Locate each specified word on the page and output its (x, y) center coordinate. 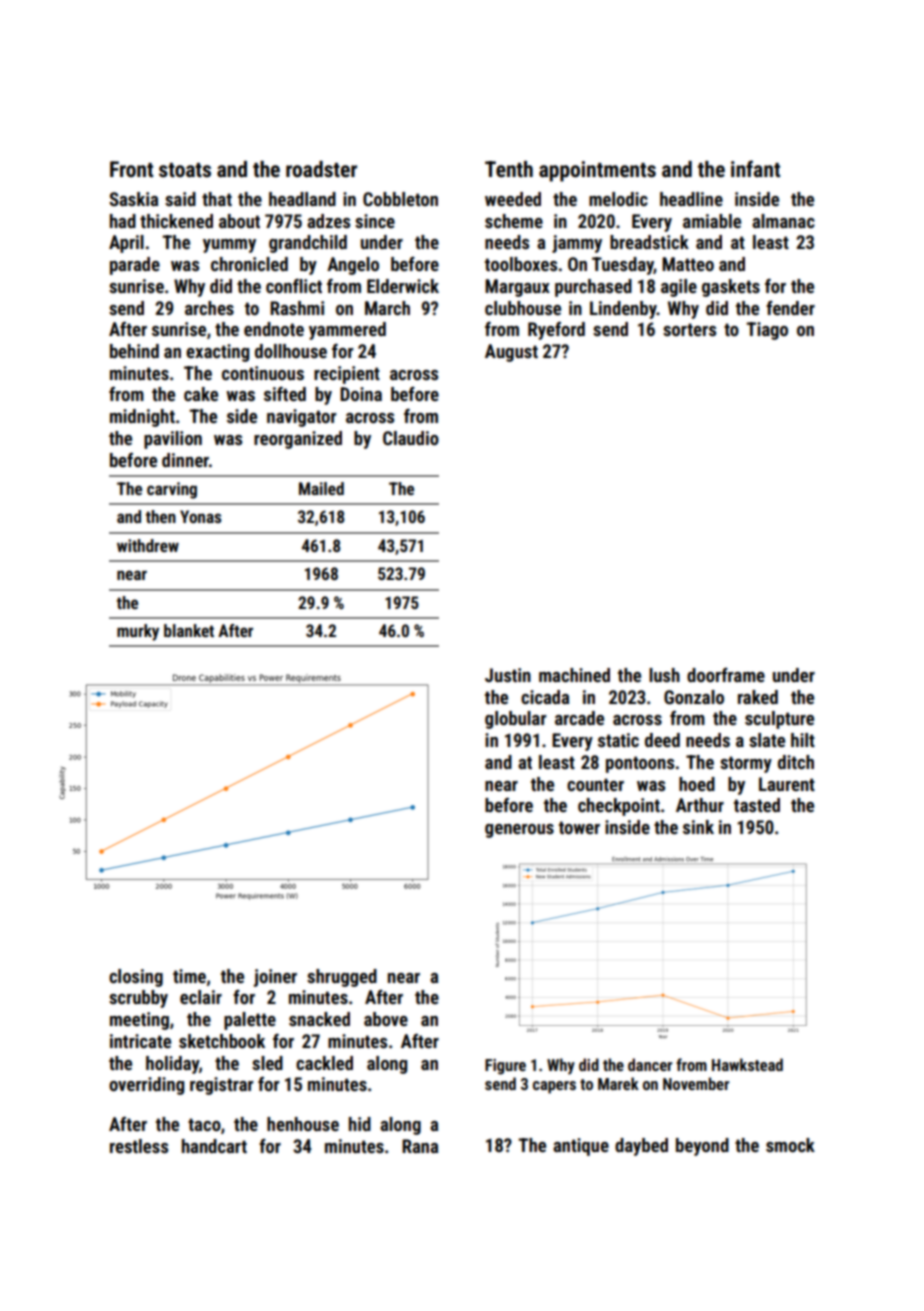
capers (554, 1087)
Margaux (517, 288)
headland (302, 199)
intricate (140, 1041)
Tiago (767, 331)
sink (698, 827)
